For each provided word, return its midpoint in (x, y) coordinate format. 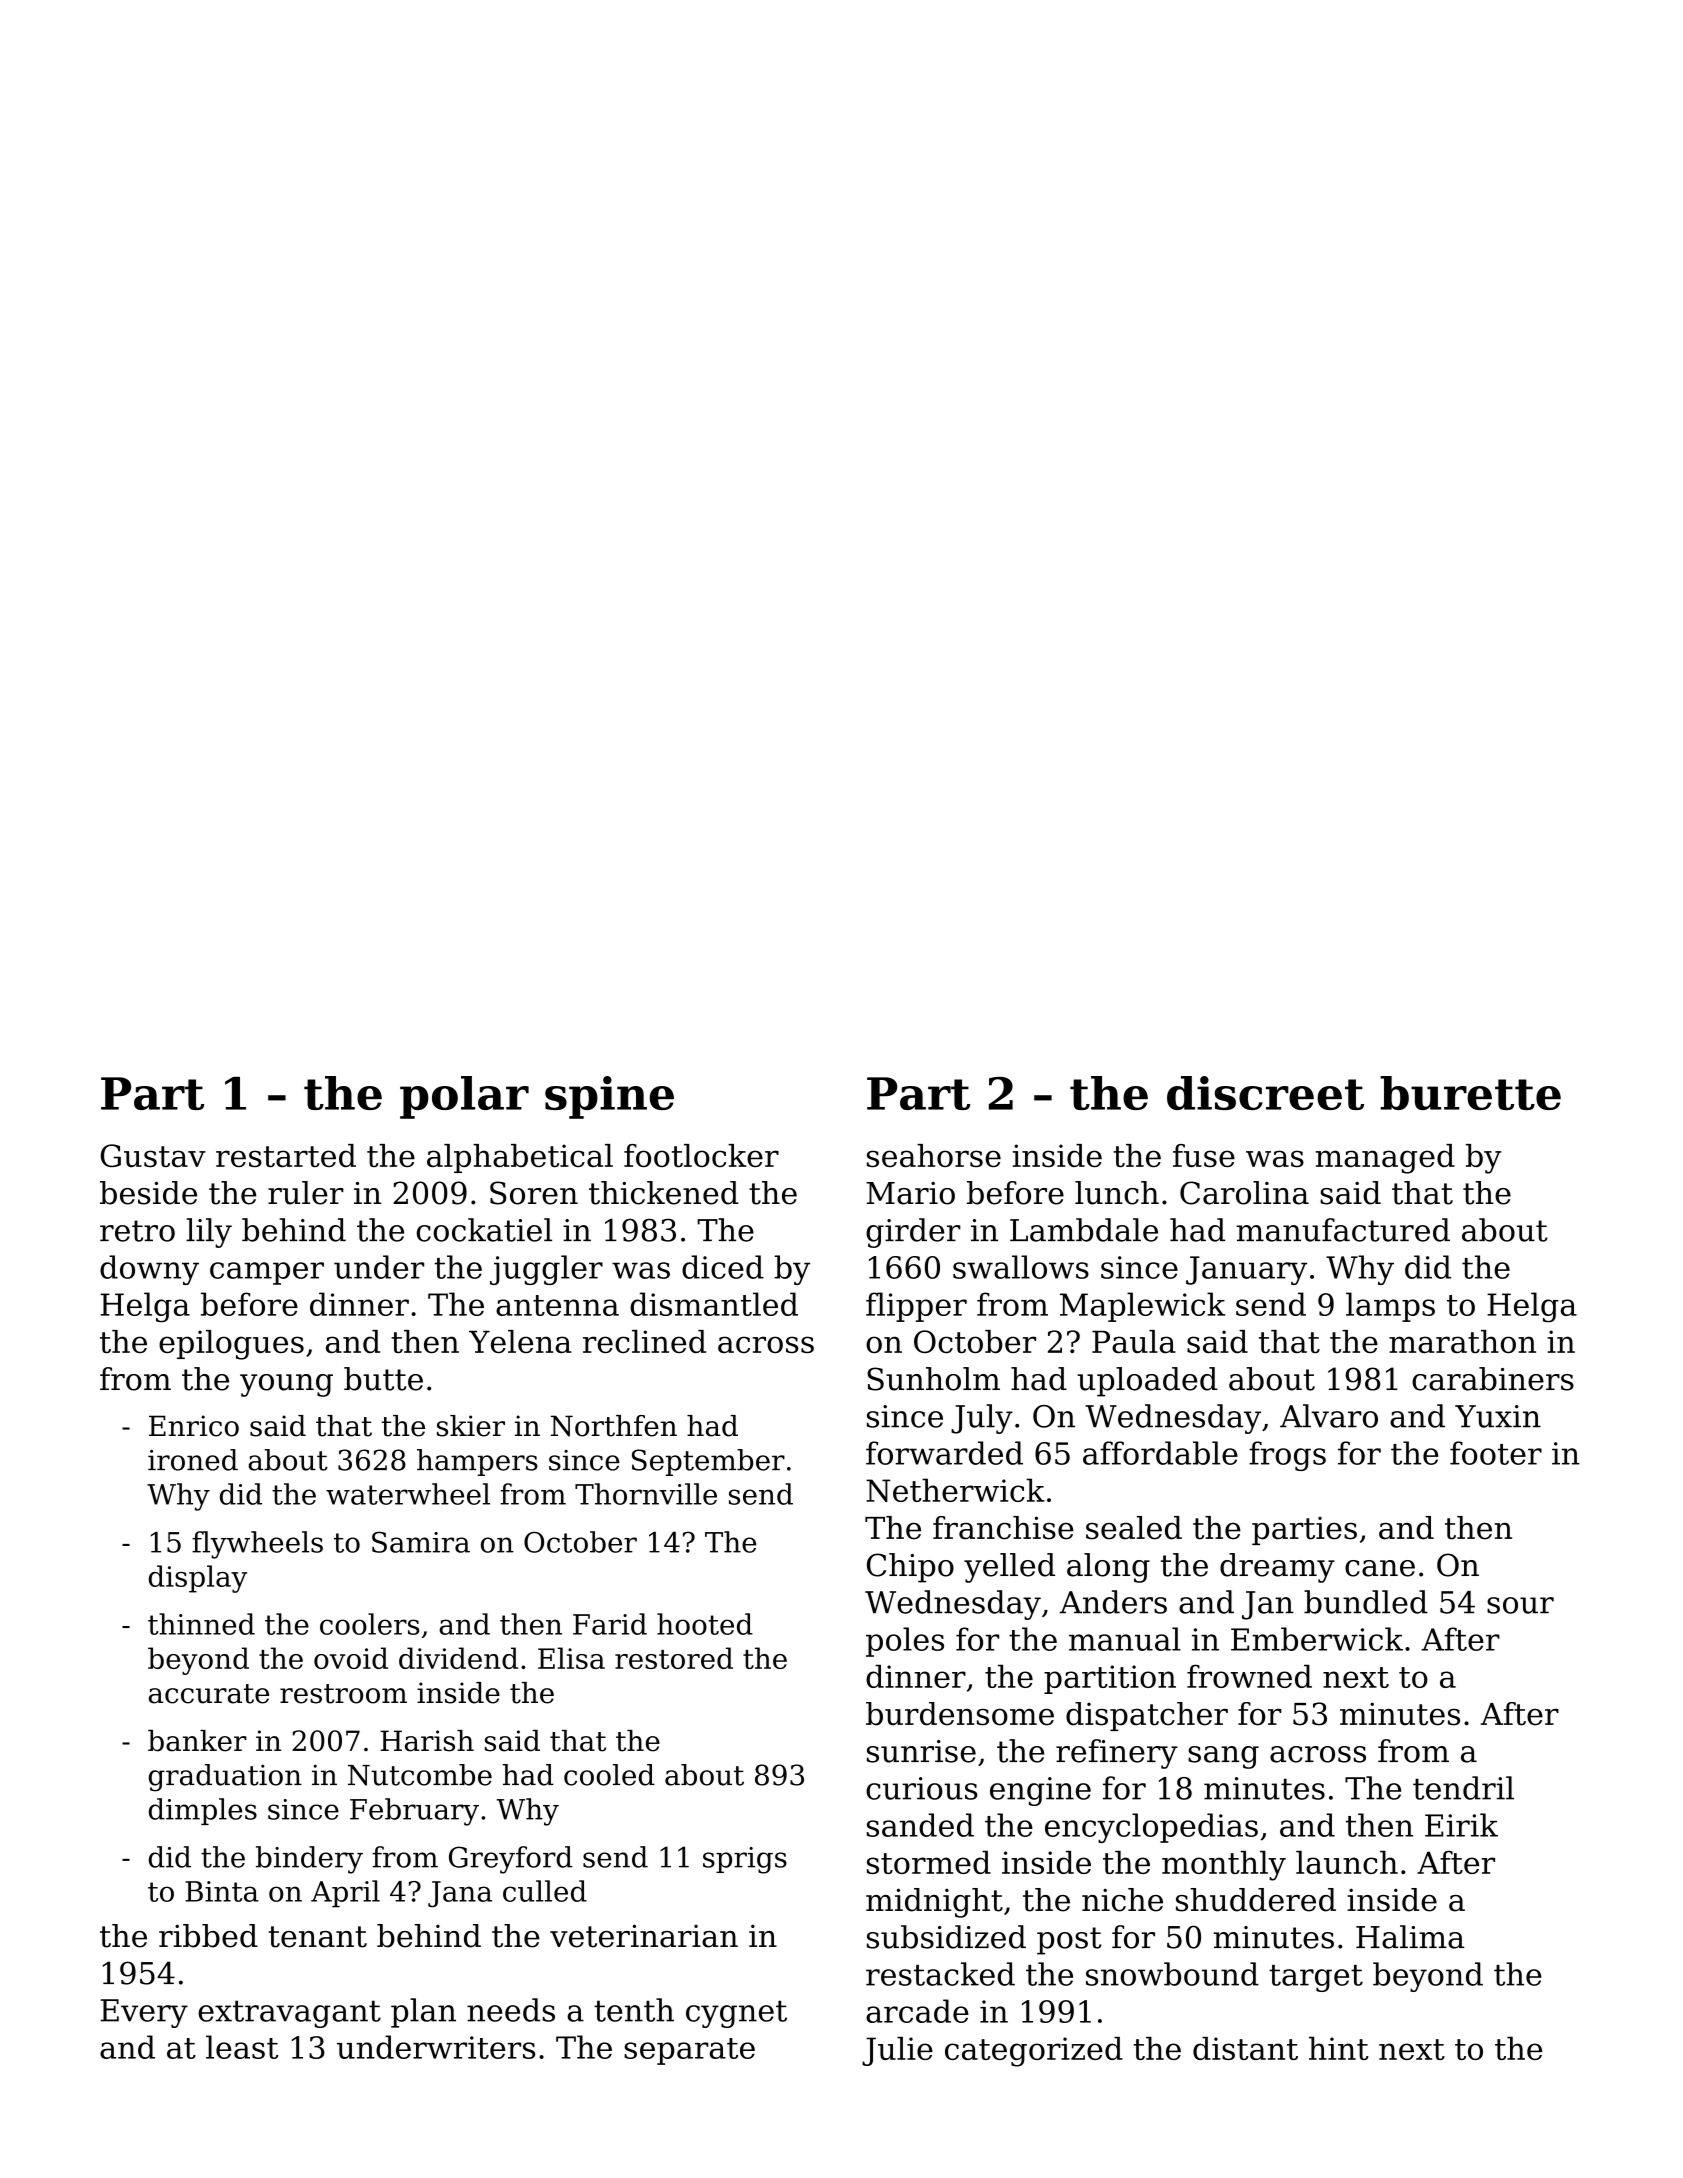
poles (905, 1642)
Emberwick (1317, 1639)
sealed (1134, 1528)
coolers (369, 1624)
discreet (1265, 1093)
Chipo (910, 1568)
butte (383, 1379)
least (242, 2047)
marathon (1462, 1341)
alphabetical (520, 1158)
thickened (664, 1193)
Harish (427, 1741)
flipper (916, 1307)
